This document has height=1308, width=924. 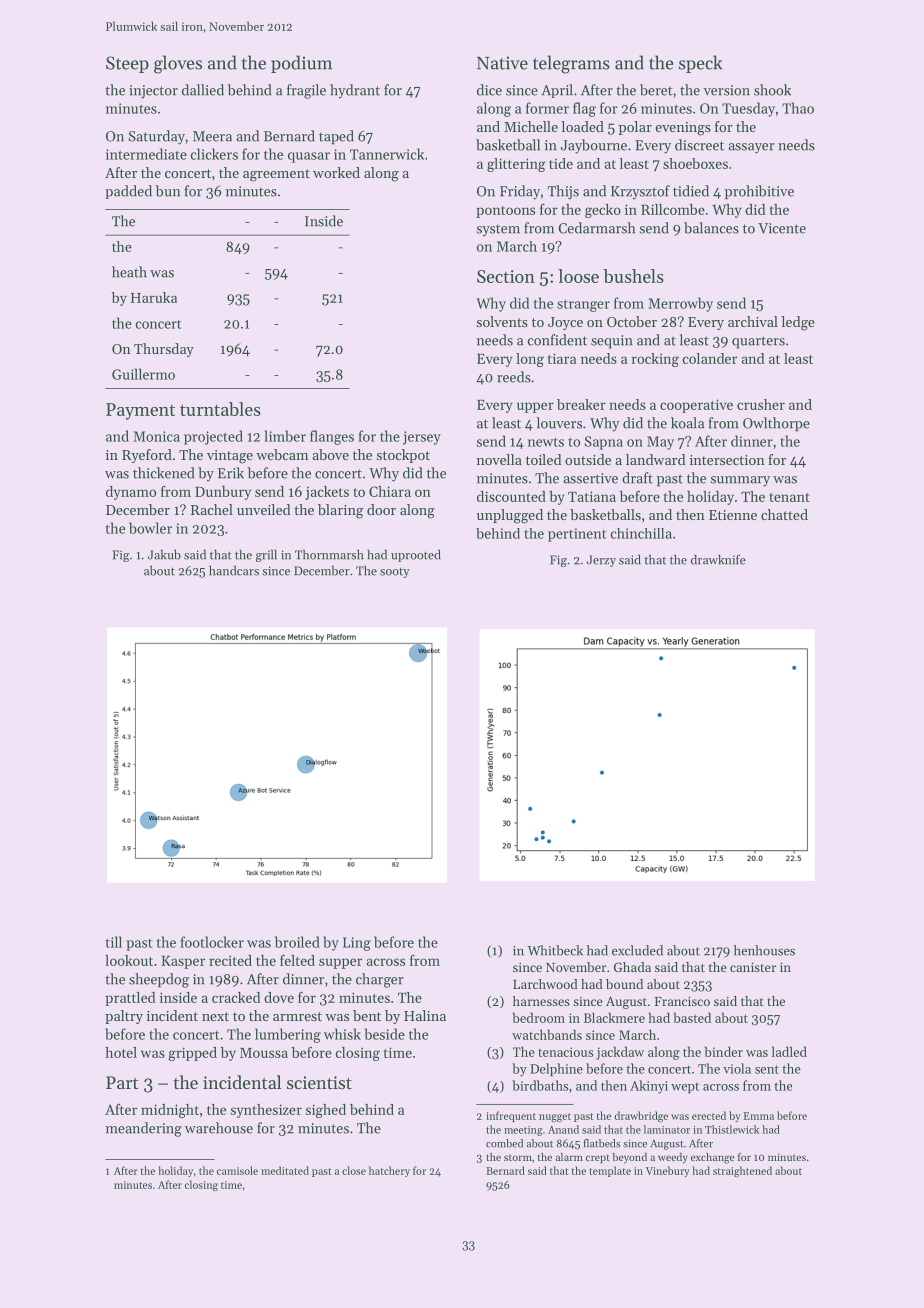 I want to click on archival, so click(x=753, y=321).
